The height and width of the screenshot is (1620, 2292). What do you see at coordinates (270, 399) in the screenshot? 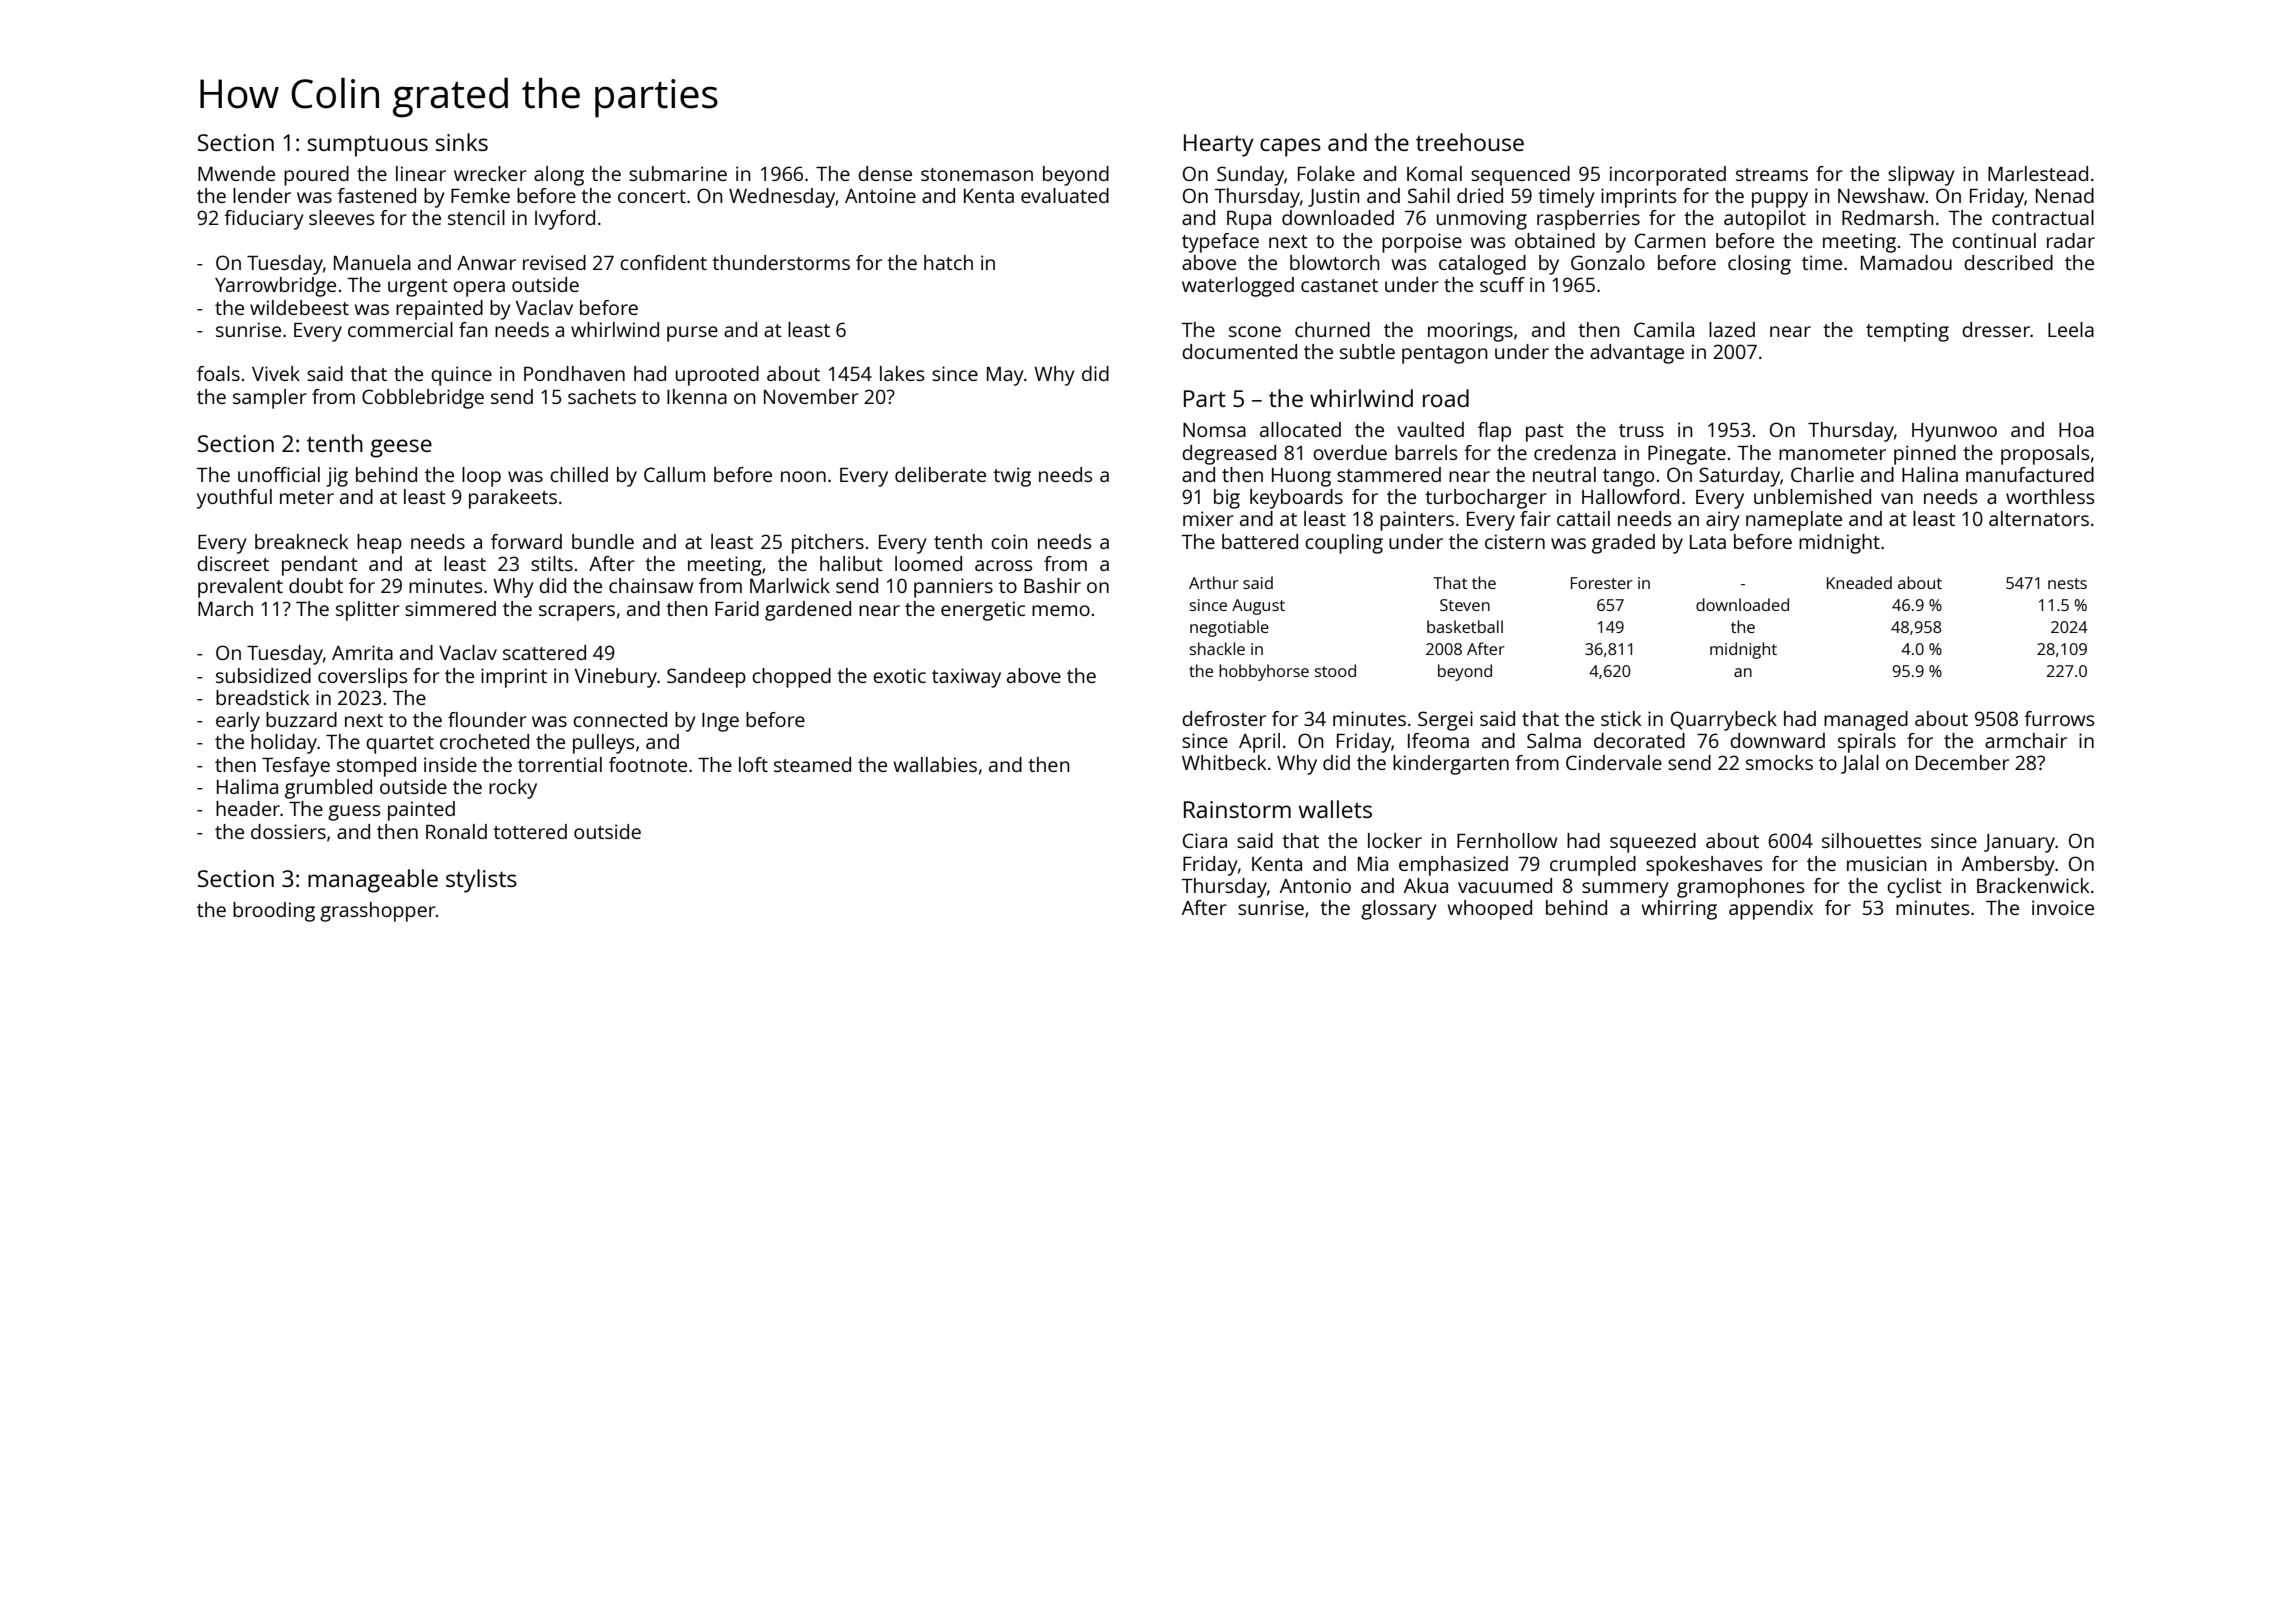
I see `sampler` at bounding box center [270, 399].
